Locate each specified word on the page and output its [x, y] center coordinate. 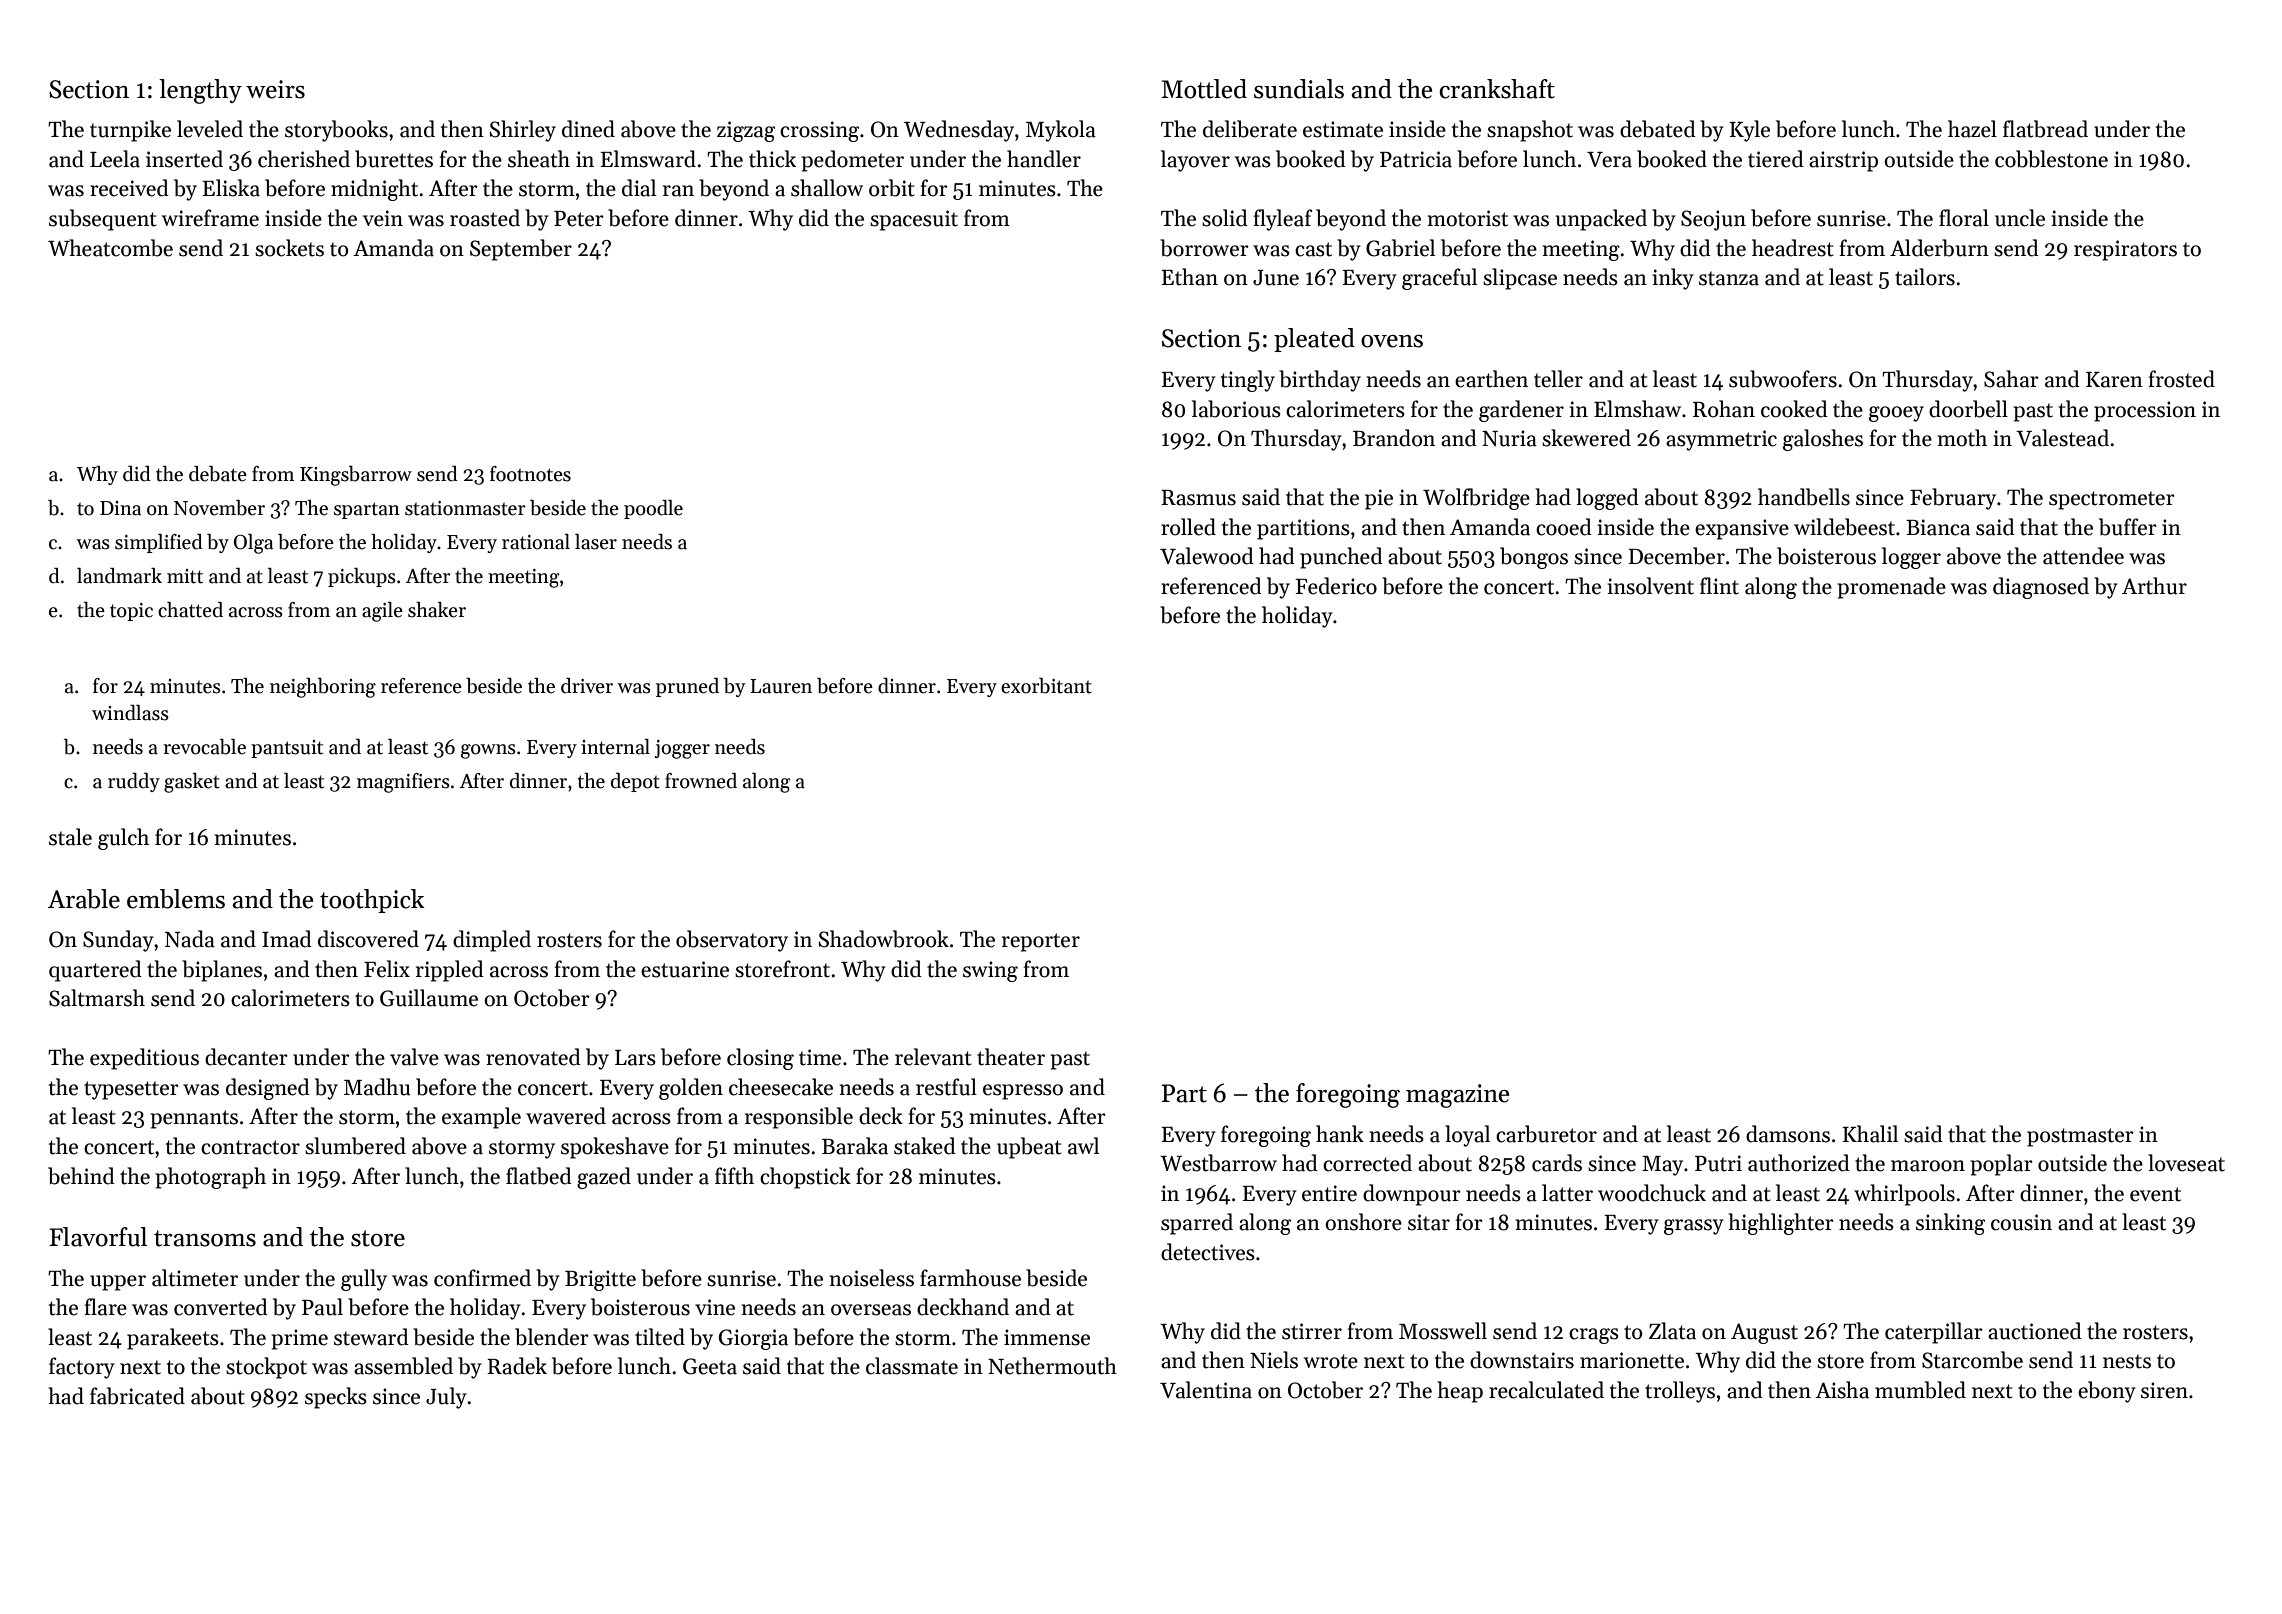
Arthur [2154, 586]
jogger [682, 749]
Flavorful [98, 1237]
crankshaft [1497, 89]
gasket [192, 783]
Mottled [1204, 89]
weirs [275, 89]
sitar [1429, 1222]
